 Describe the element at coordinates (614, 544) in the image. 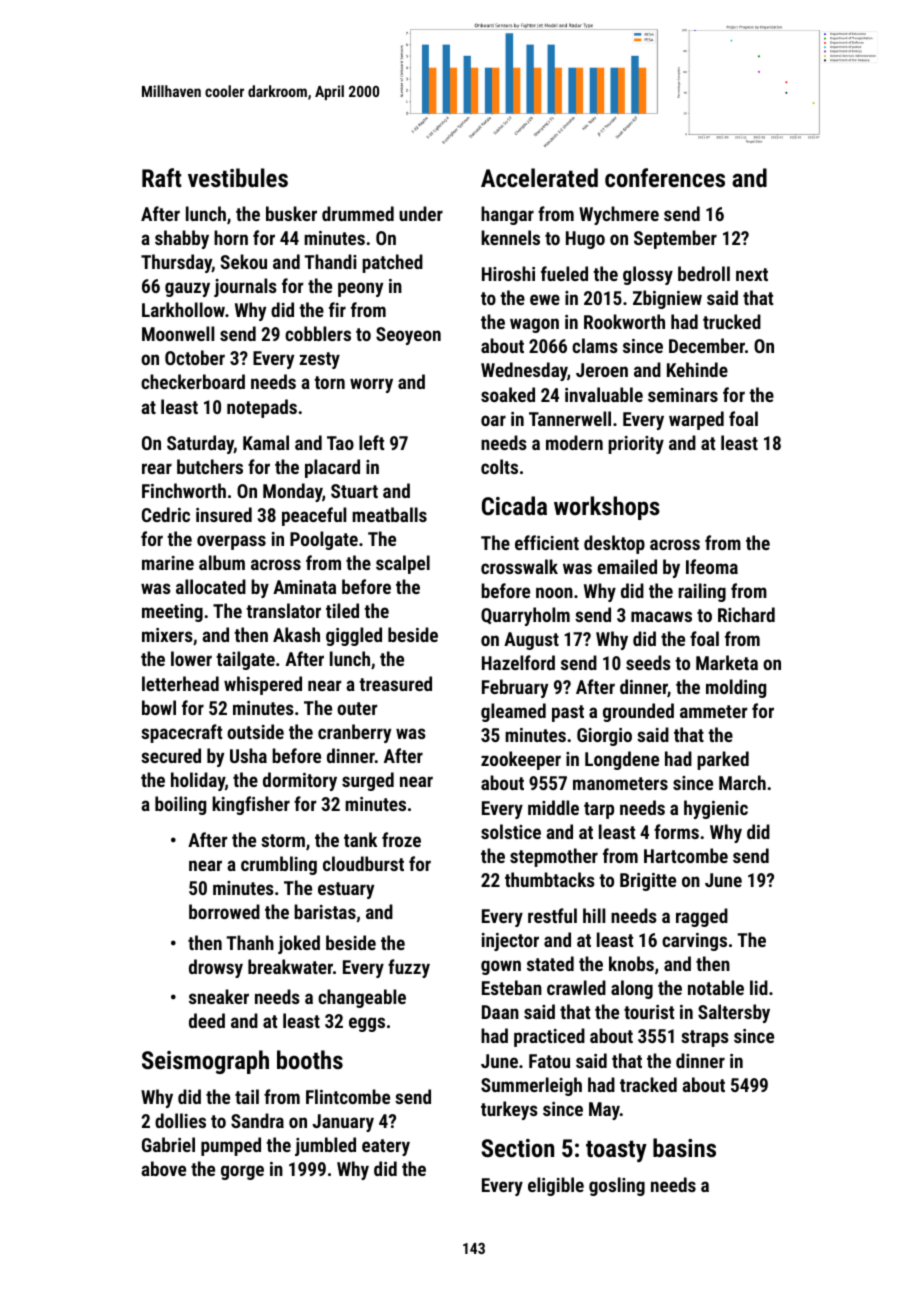

I see `desktop` at that location.
